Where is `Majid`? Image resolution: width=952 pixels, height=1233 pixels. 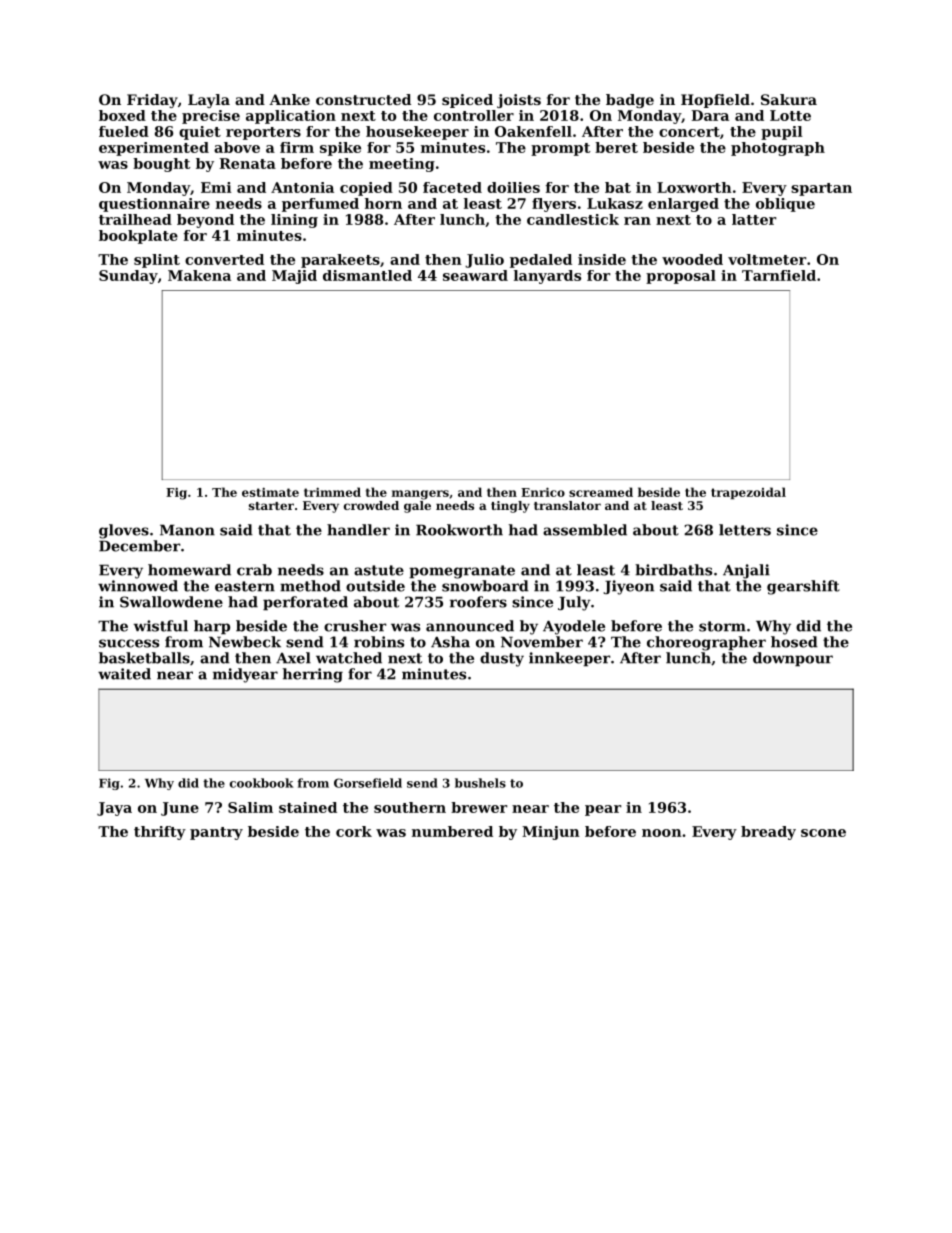 Majid is located at coordinates (294, 277).
